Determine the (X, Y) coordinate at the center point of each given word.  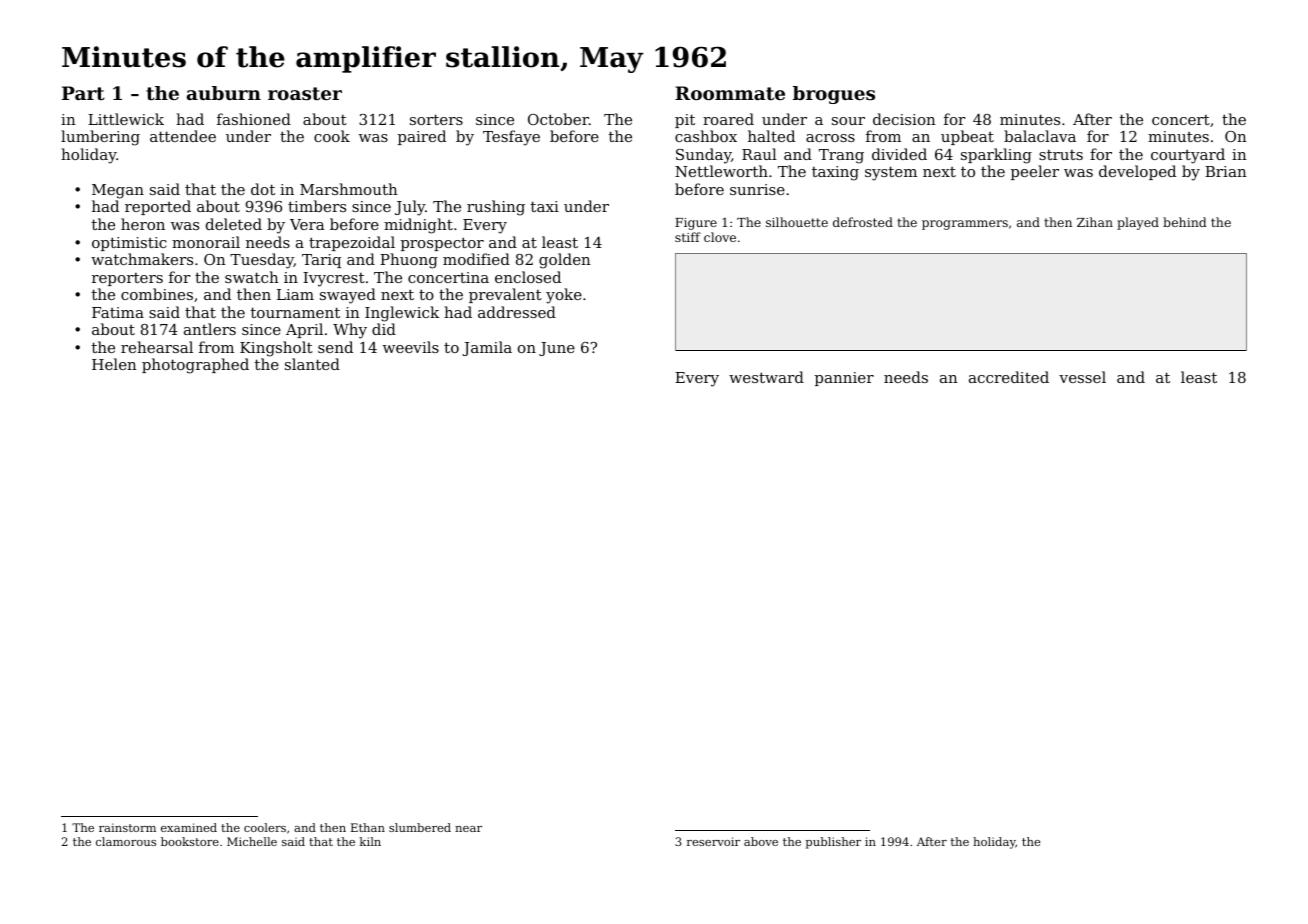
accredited (1009, 377)
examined (189, 827)
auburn (224, 93)
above (761, 841)
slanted (312, 364)
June (557, 349)
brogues (834, 95)
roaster (305, 93)
